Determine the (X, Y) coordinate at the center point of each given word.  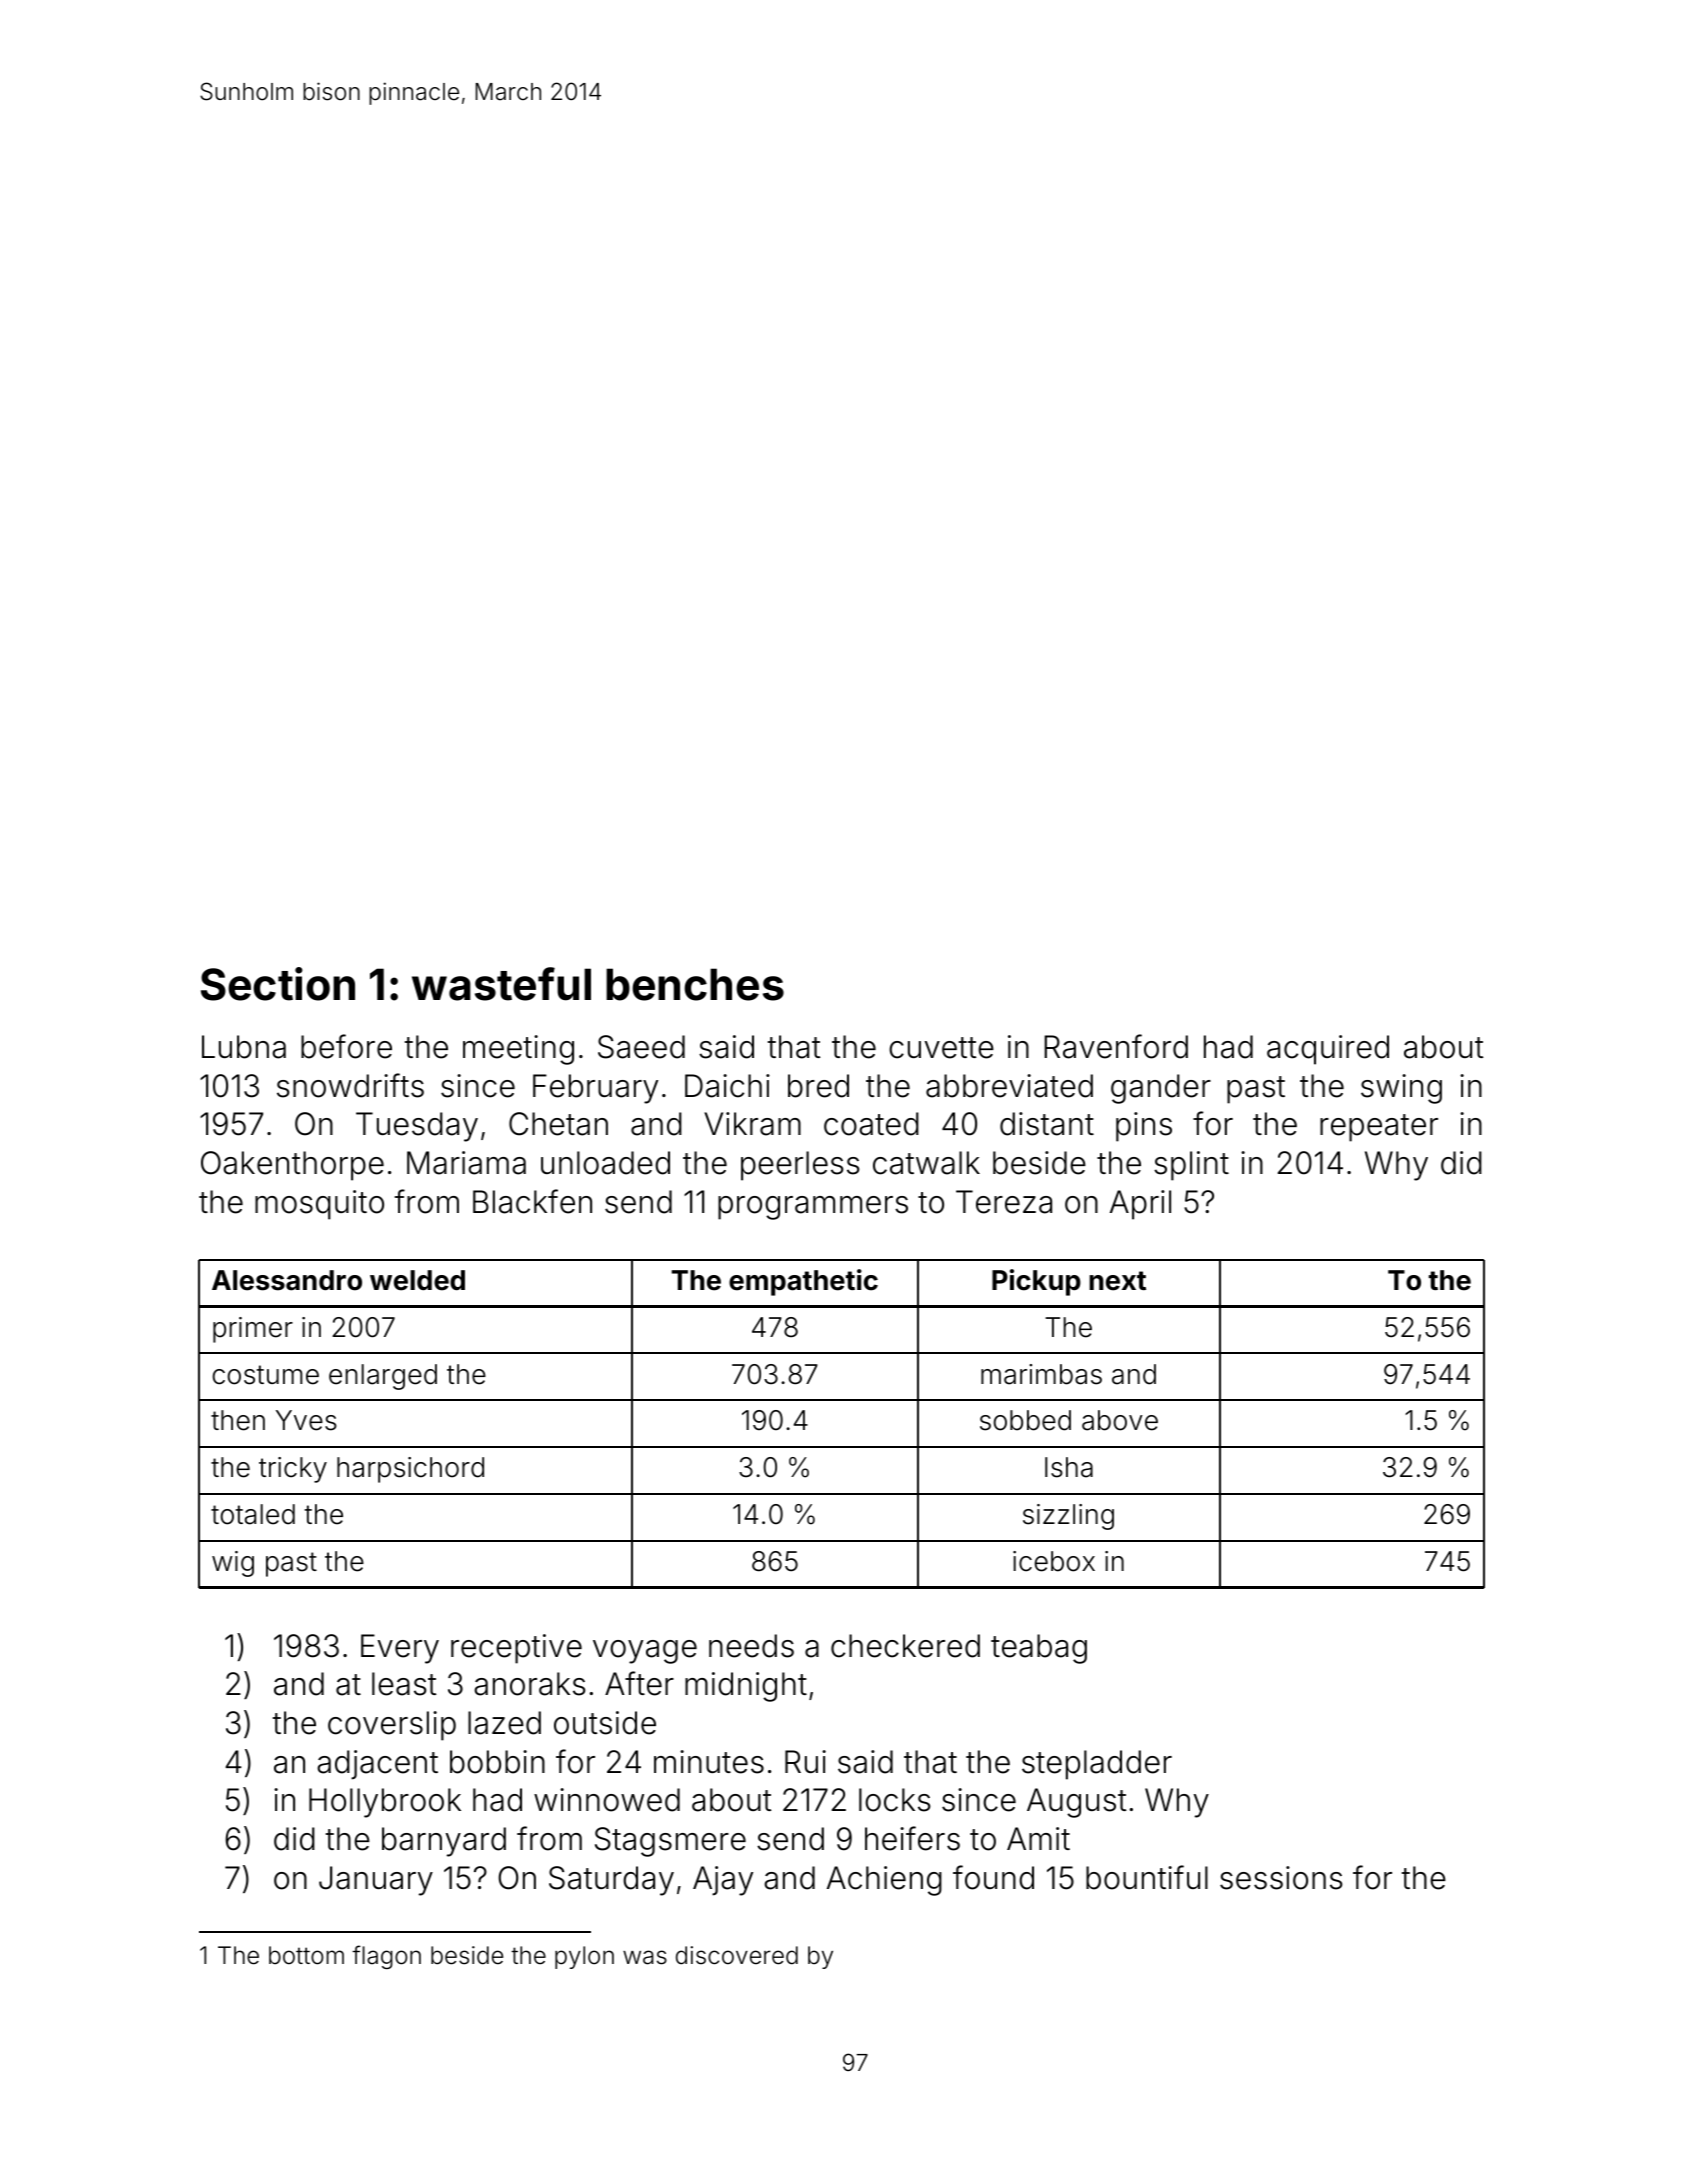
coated (871, 1124)
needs (751, 1646)
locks (895, 1800)
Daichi (727, 1086)
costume (266, 1375)
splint (1191, 1166)
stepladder (1097, 1765)
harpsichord (410, 1470)
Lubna (244, 1047)
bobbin (497, 1762)
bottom (306, 1955)
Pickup (1036, 1282)
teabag (1039, 1649)
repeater (1379, 1128)
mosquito (319, 1205)
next (1117, 1281)
